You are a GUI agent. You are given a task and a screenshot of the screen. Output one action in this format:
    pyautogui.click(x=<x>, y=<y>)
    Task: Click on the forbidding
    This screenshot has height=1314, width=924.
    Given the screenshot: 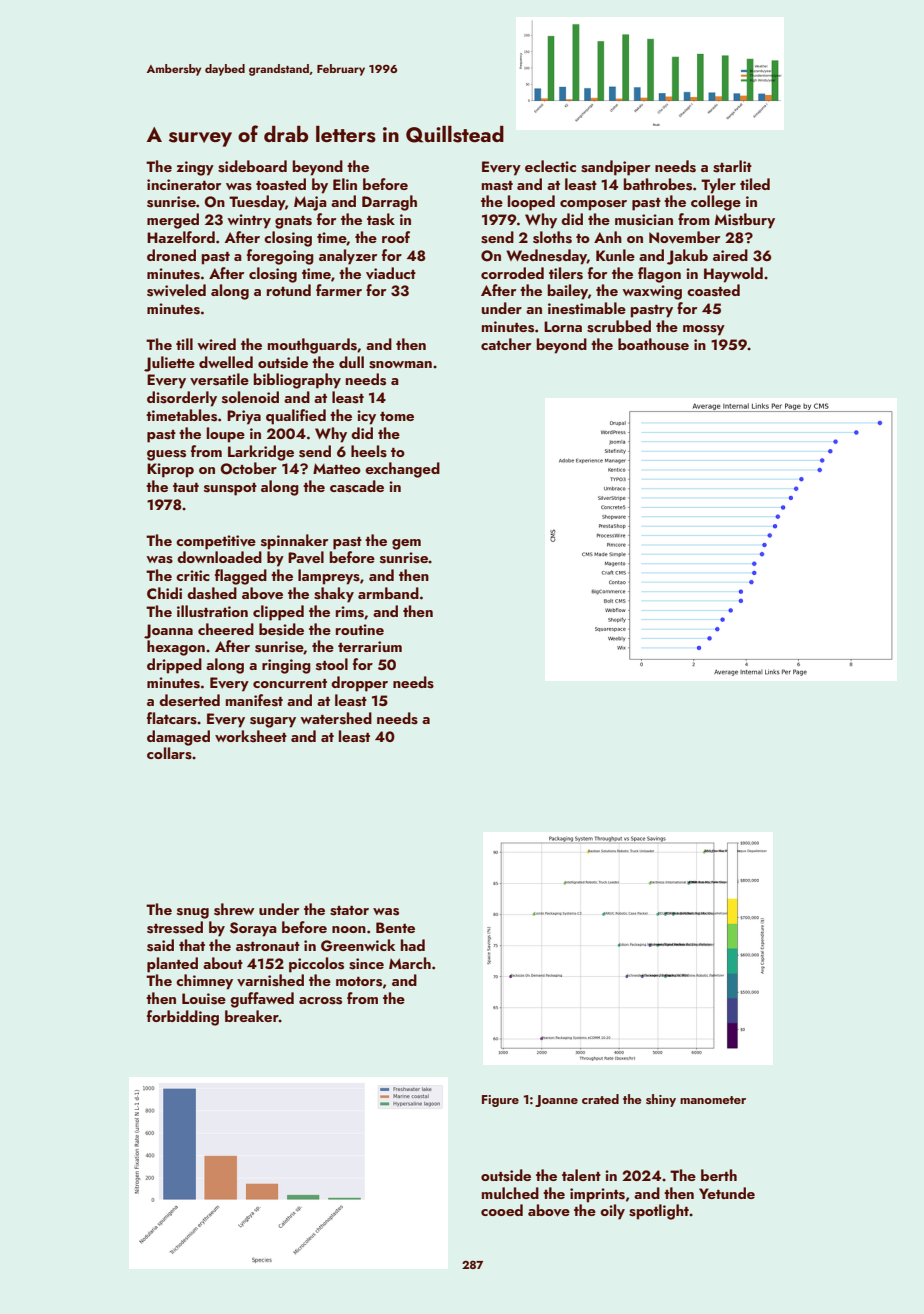 What is the action you would take?
    pyautogui.click(x=183, y=1018)
